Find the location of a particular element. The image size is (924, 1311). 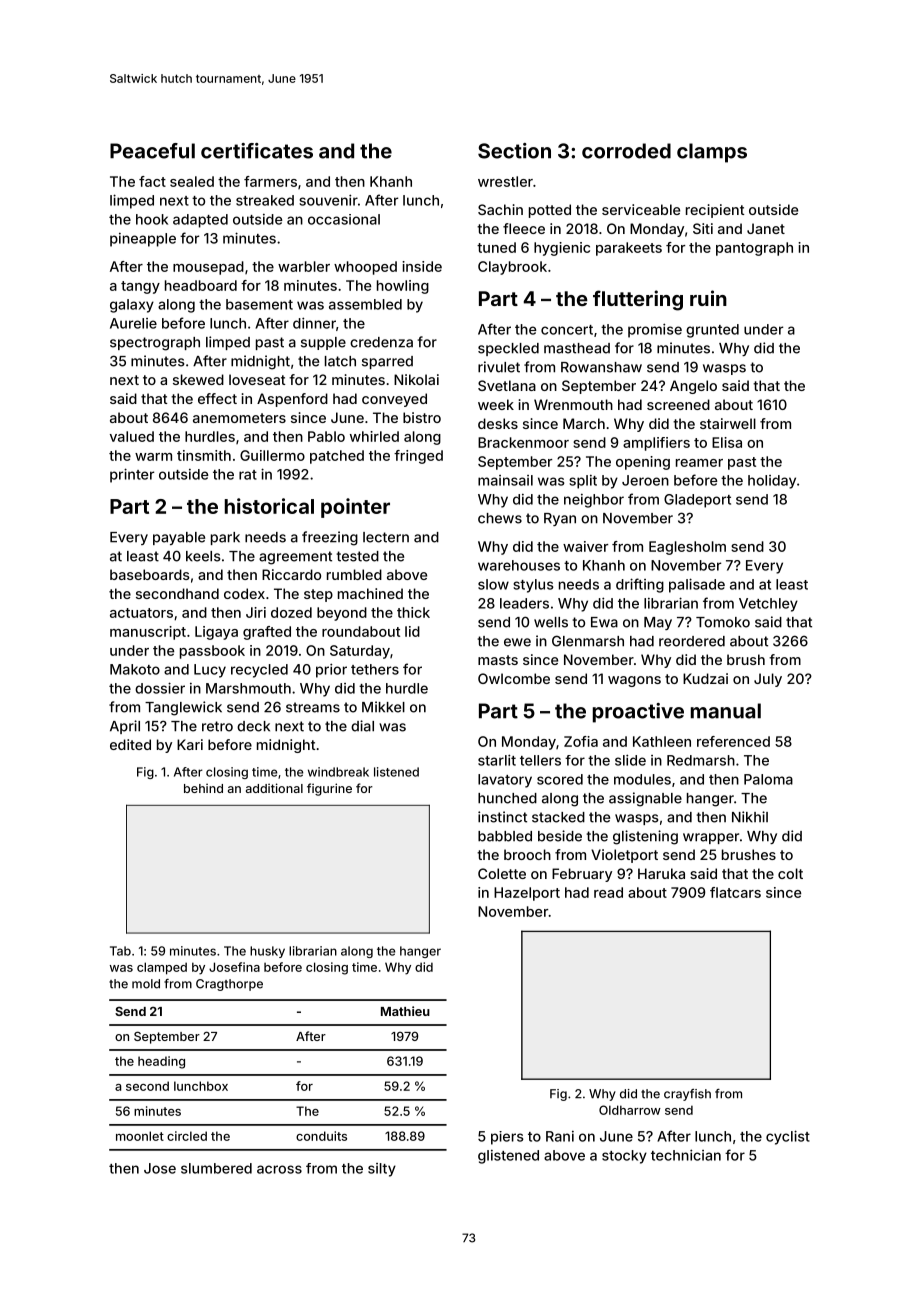

technician is located at coordinates (686, 1155).
